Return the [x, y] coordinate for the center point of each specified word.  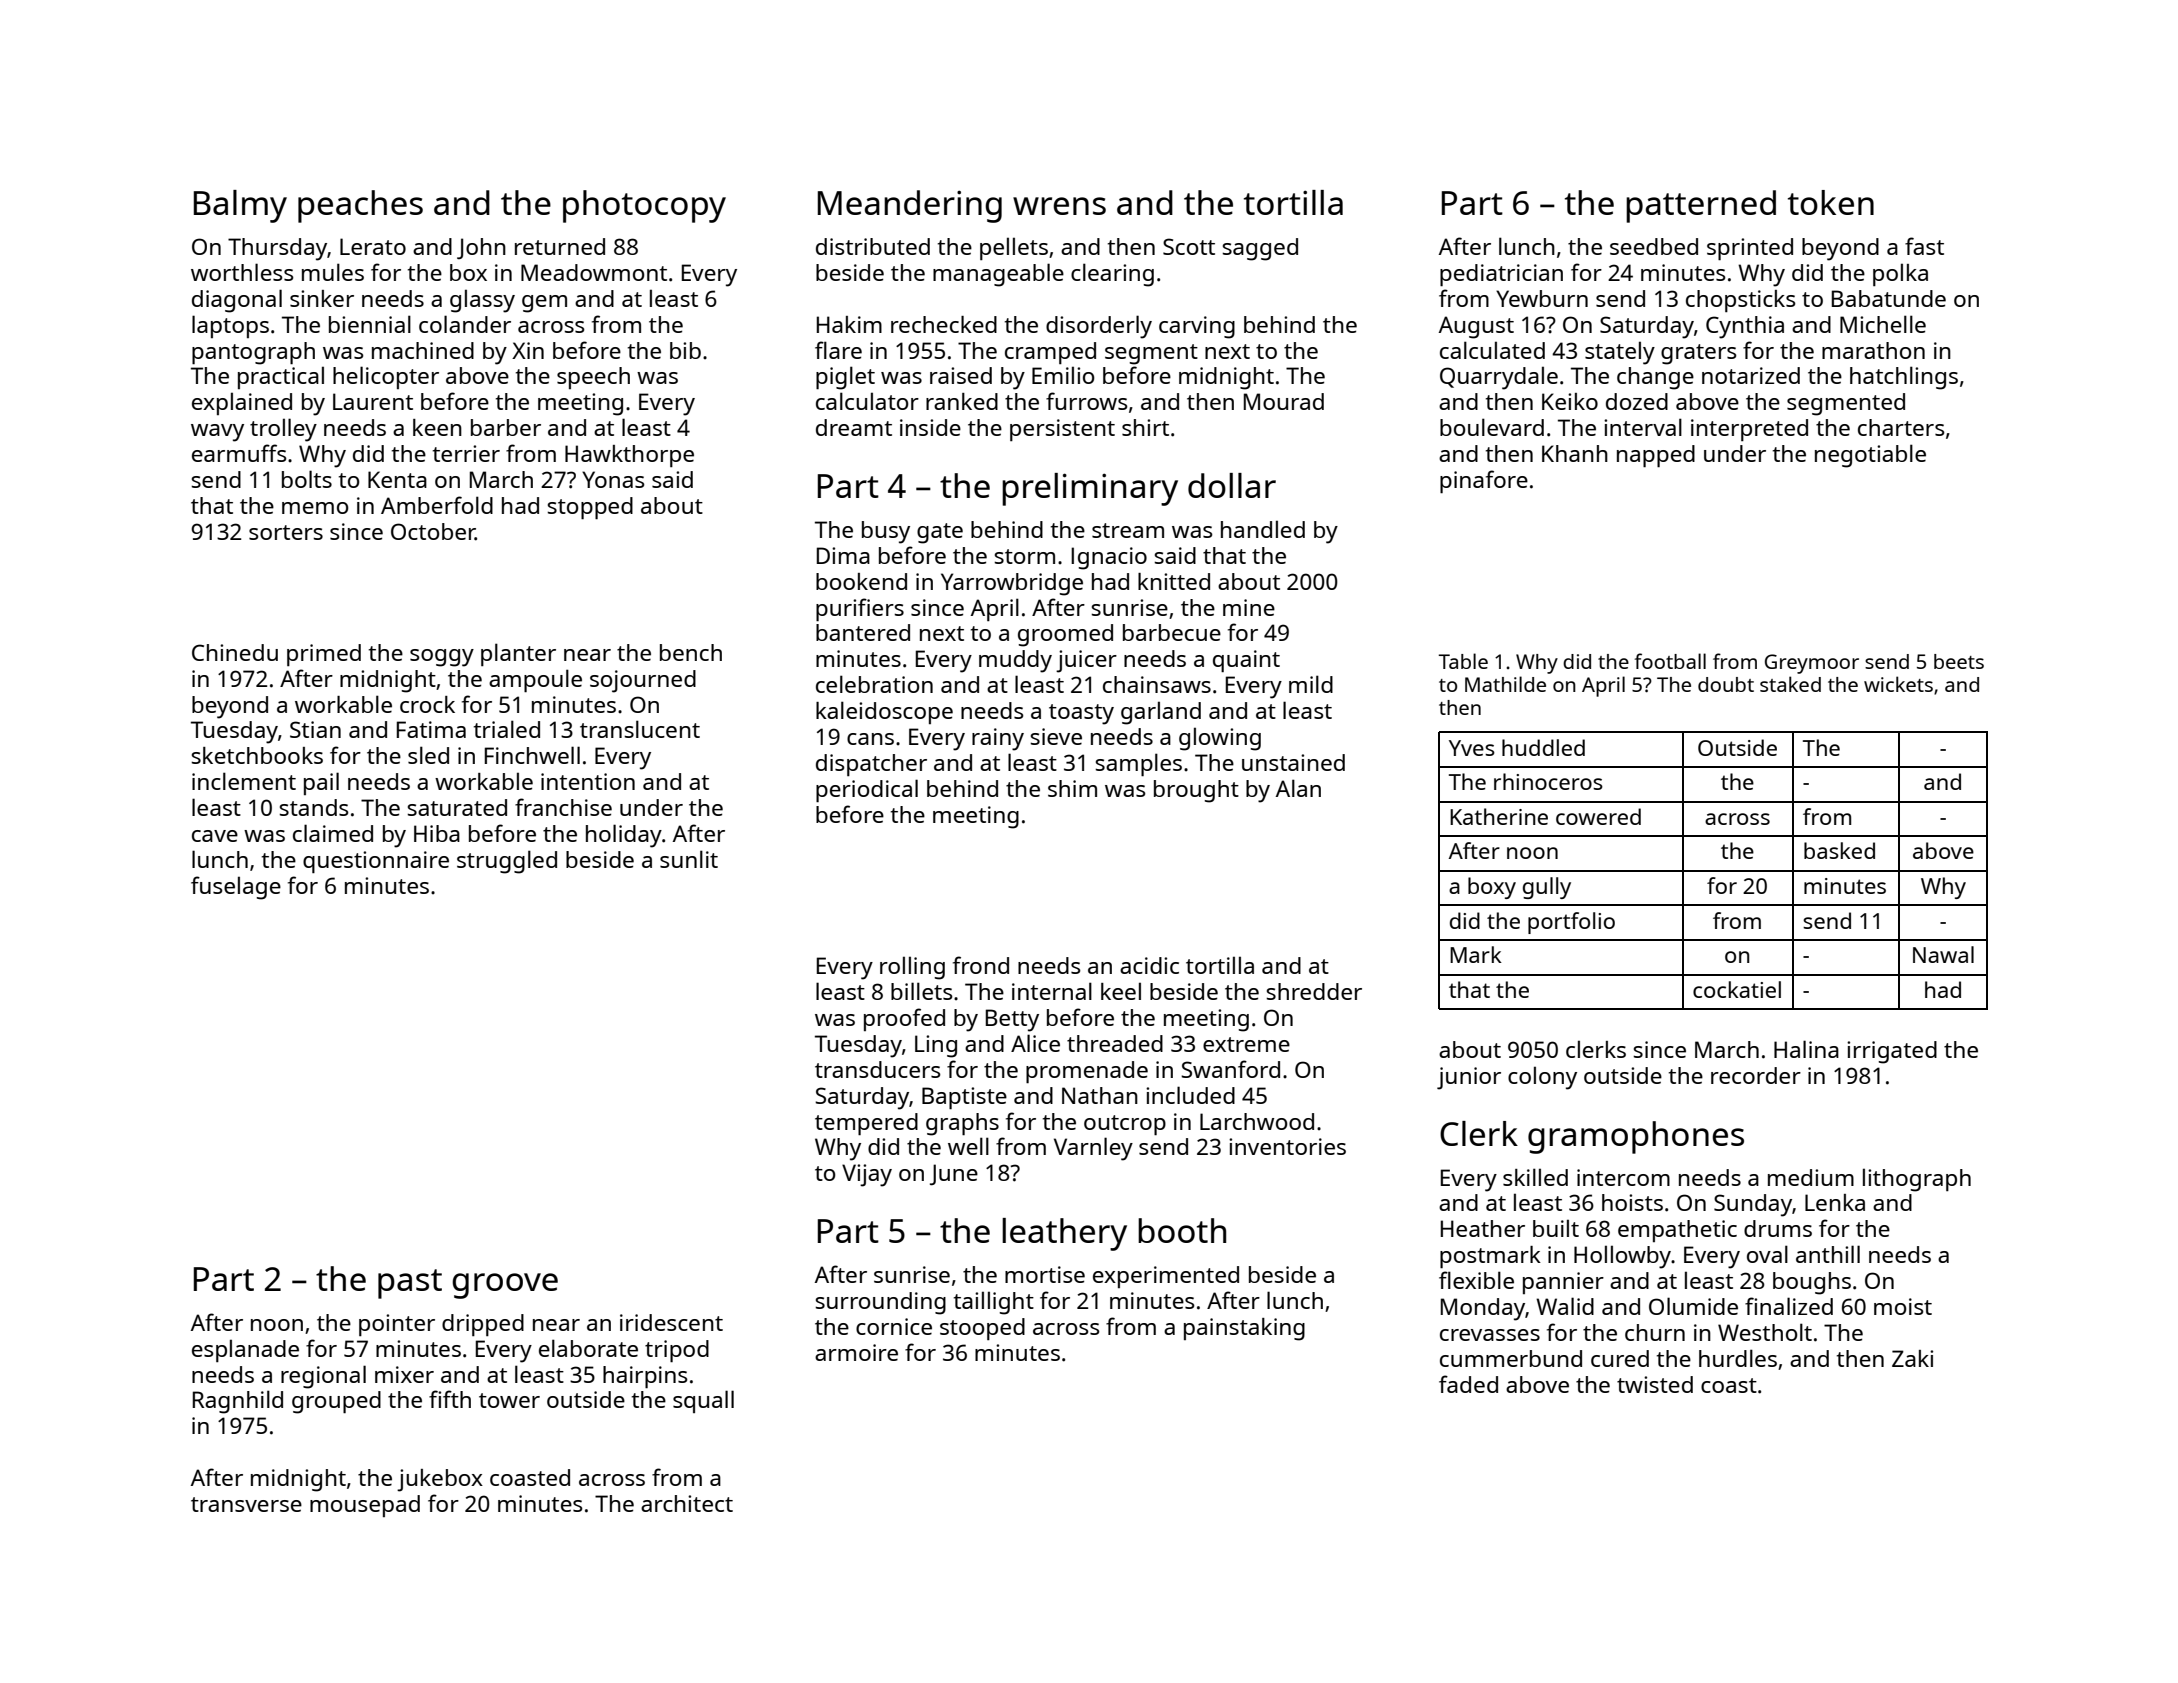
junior [1469, 1078]
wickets [1898, 684]
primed [324, 655]
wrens [1059, 206]
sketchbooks [257, 755]
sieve [1056, 736]
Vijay [867, 1175]
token [1831, 202]
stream [1128, 530]
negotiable [1870, 456]
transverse [246, 1504]
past [410, 1284]
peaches [360, 206]
